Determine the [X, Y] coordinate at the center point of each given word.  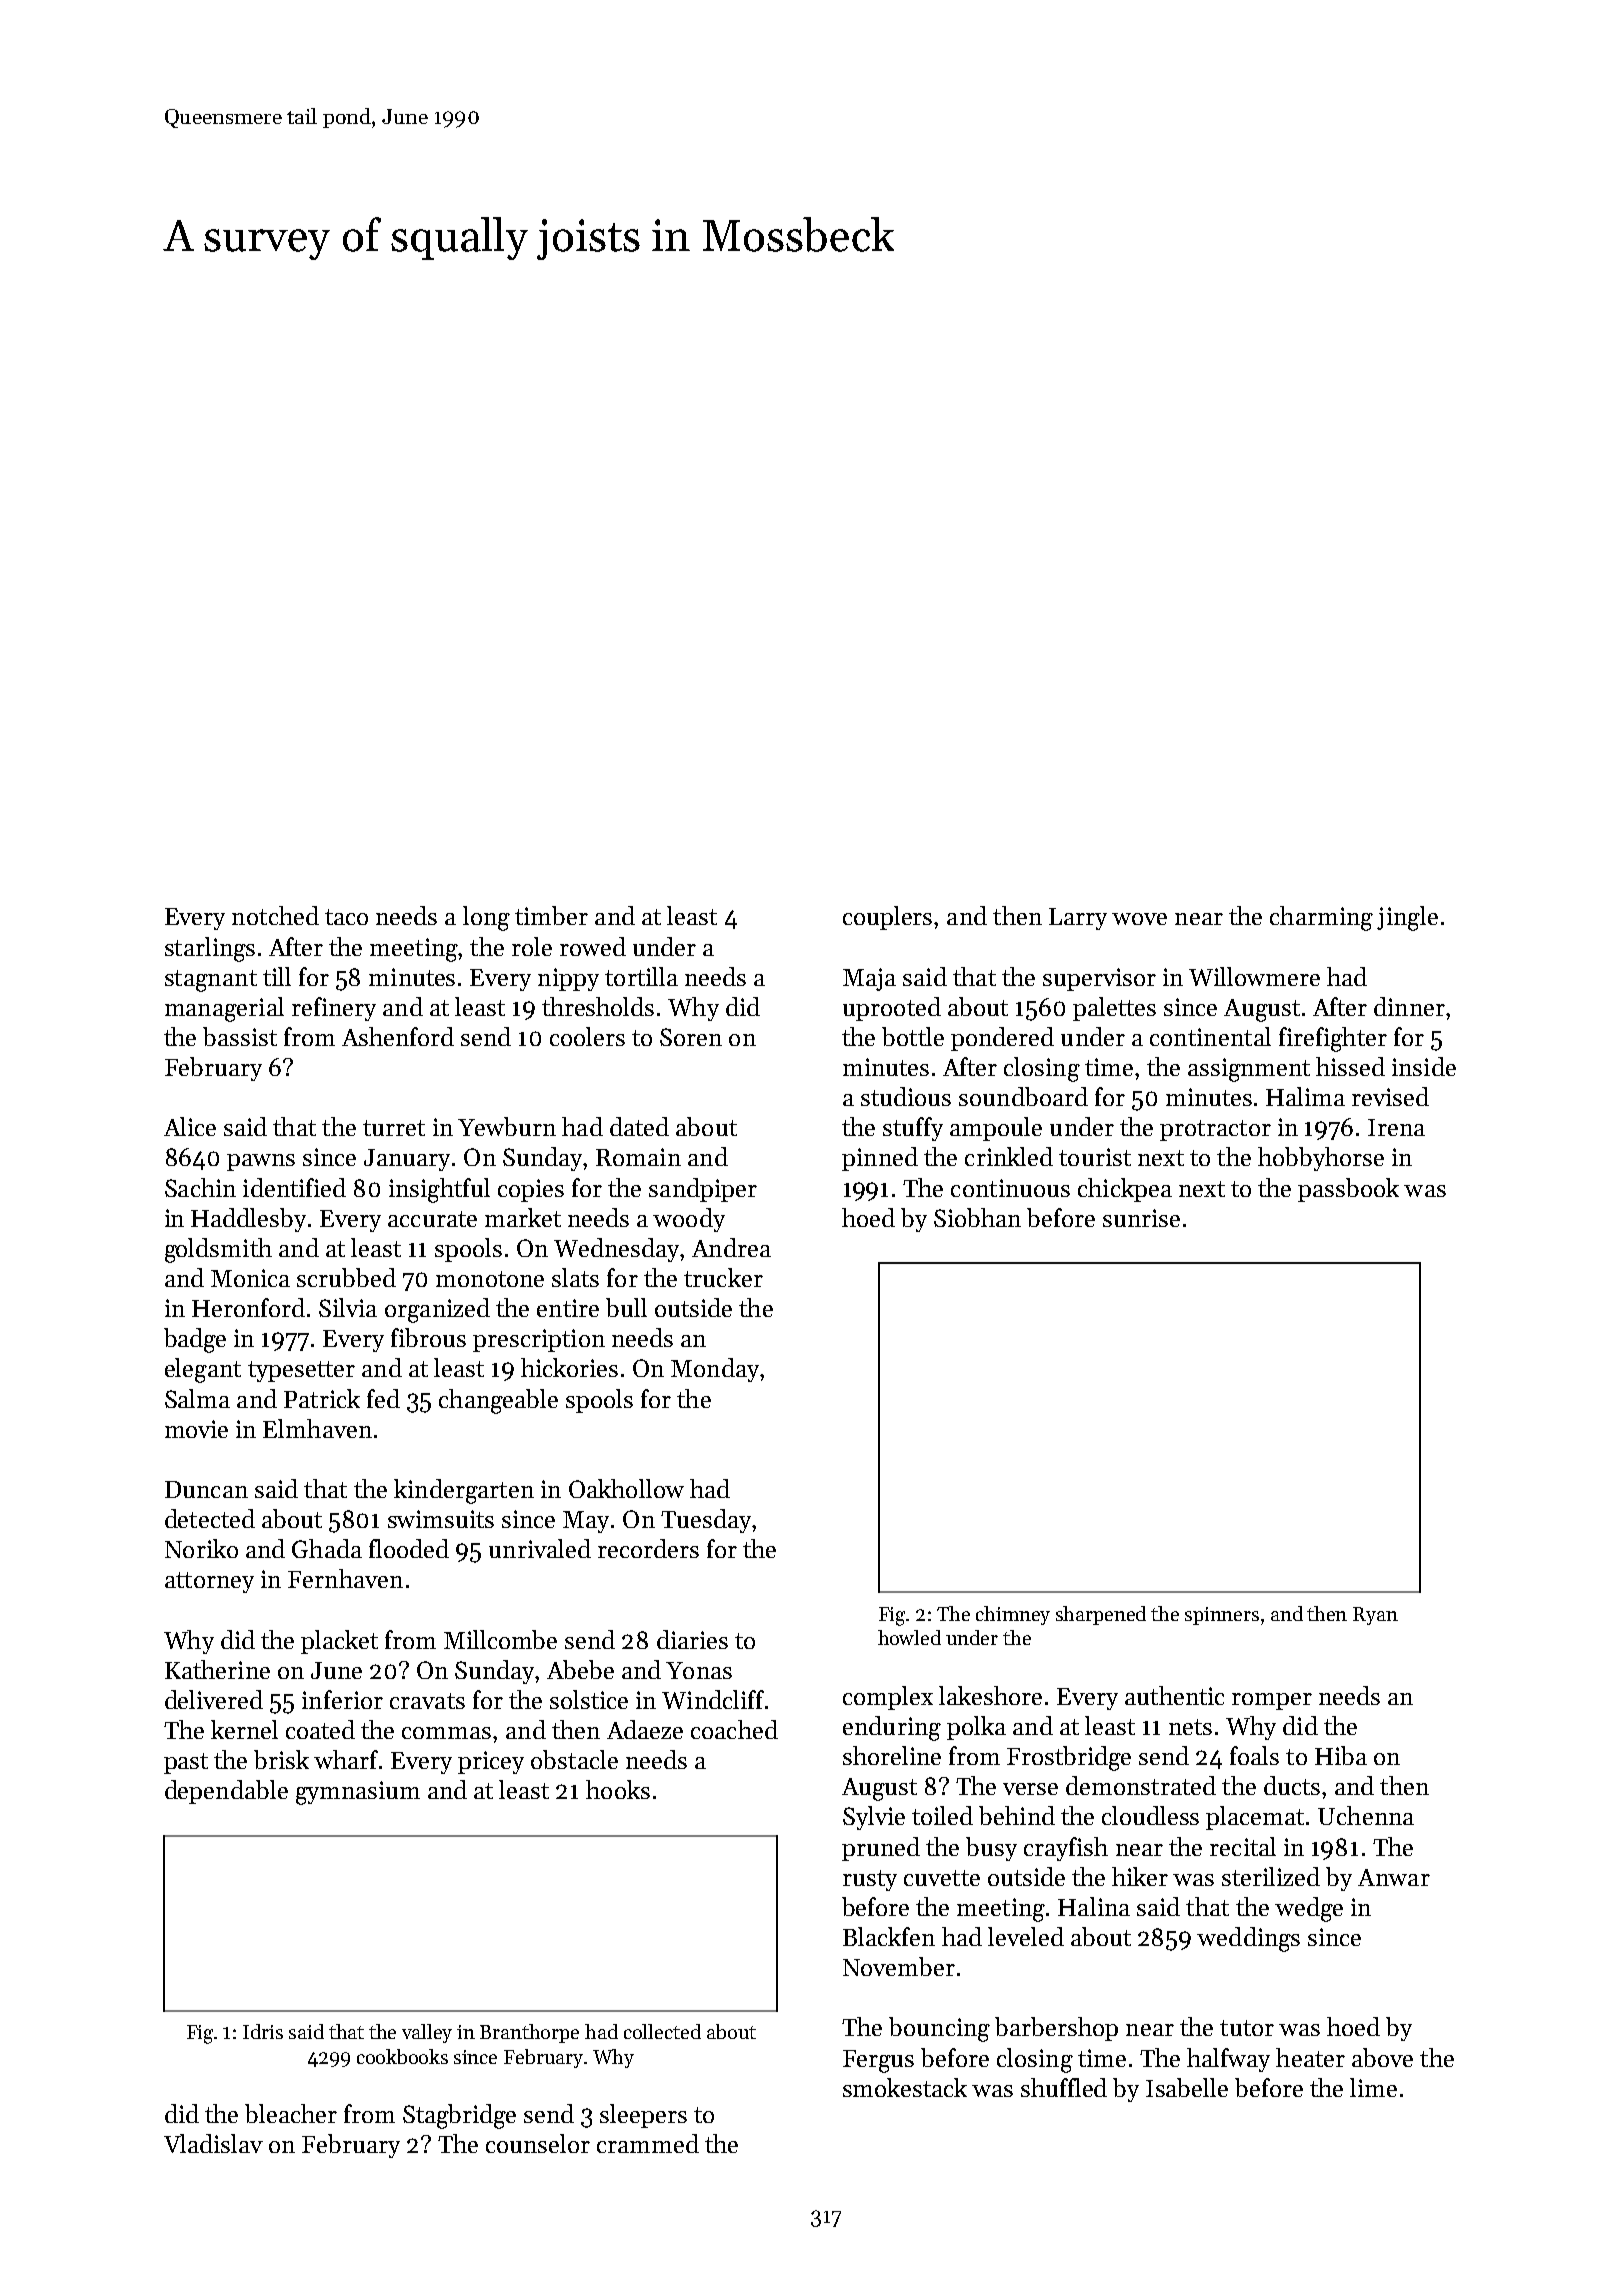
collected [662, 2031]
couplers [887, 918]
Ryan [1375, 1616]
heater [1310, 2057]
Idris [263, 2031]
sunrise [1141, 1218]
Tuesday [706, 1521]
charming [1321, 918]
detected [210, 1518]
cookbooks [402, 2056]
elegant [203, 1370]
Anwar [1394, 1877]
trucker [723, 1277]
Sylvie [874, 1818]
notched [275, 915]
